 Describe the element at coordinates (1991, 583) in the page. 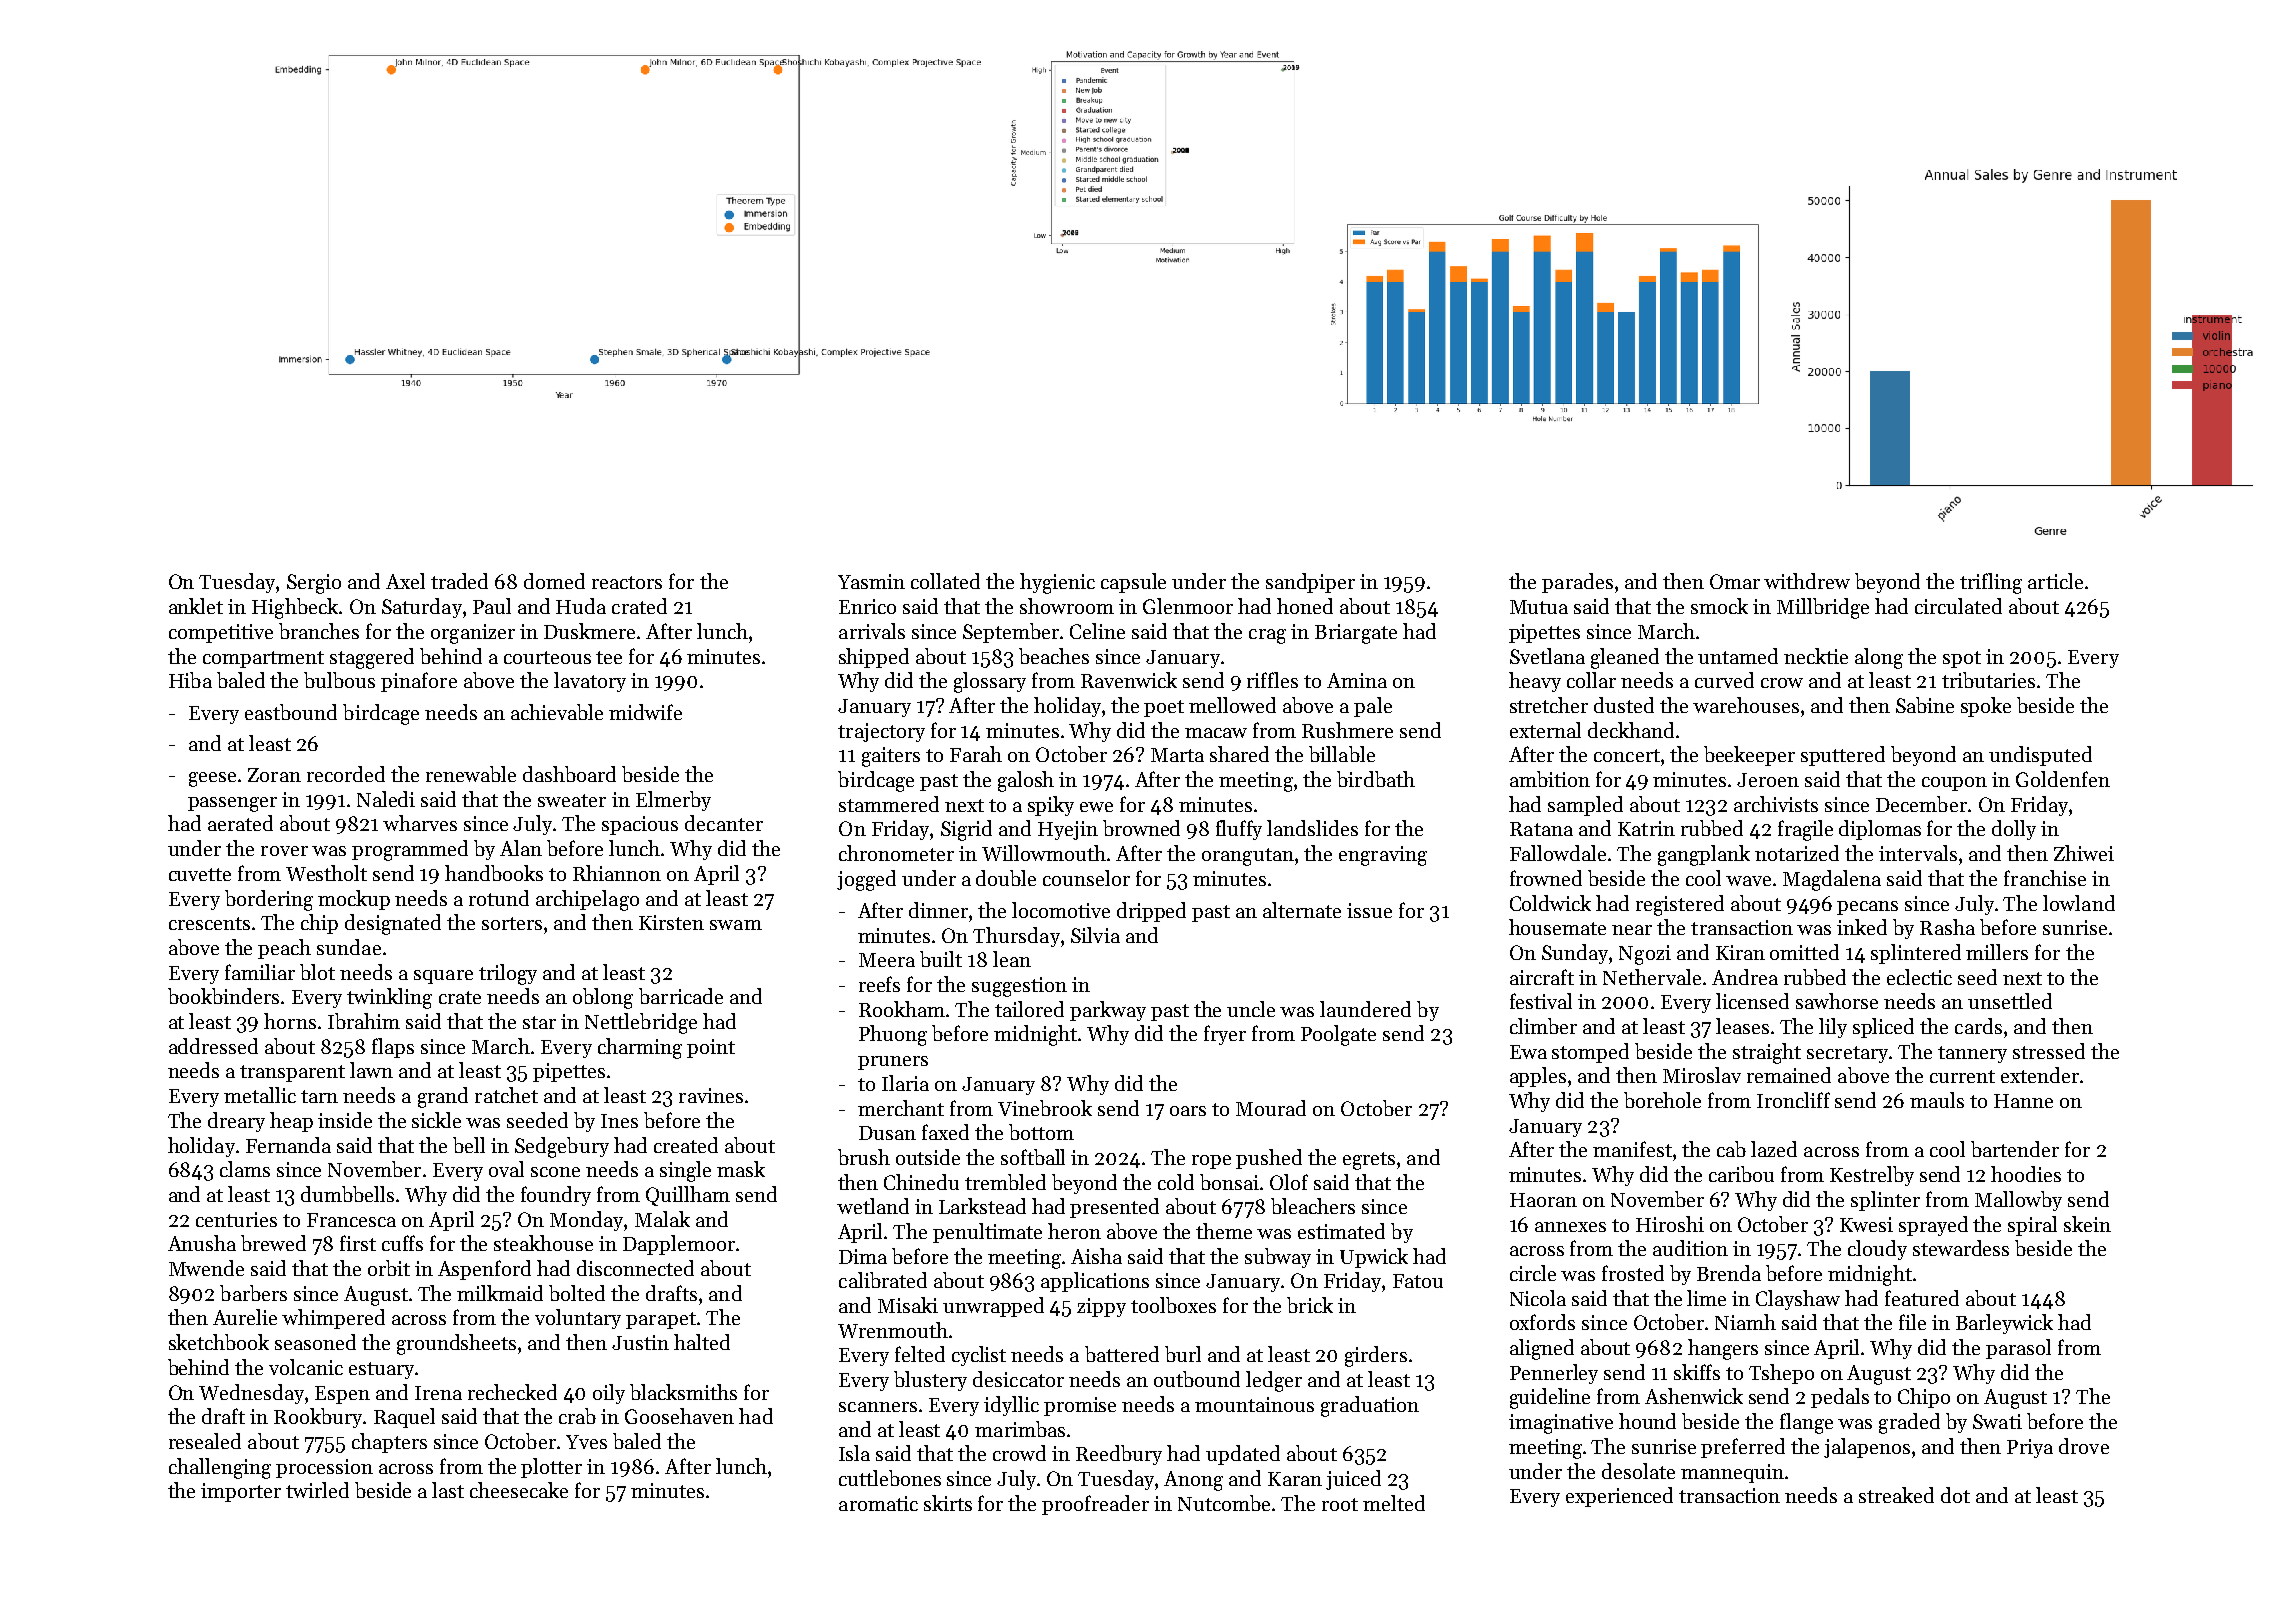

I see `trifling` at that location.
